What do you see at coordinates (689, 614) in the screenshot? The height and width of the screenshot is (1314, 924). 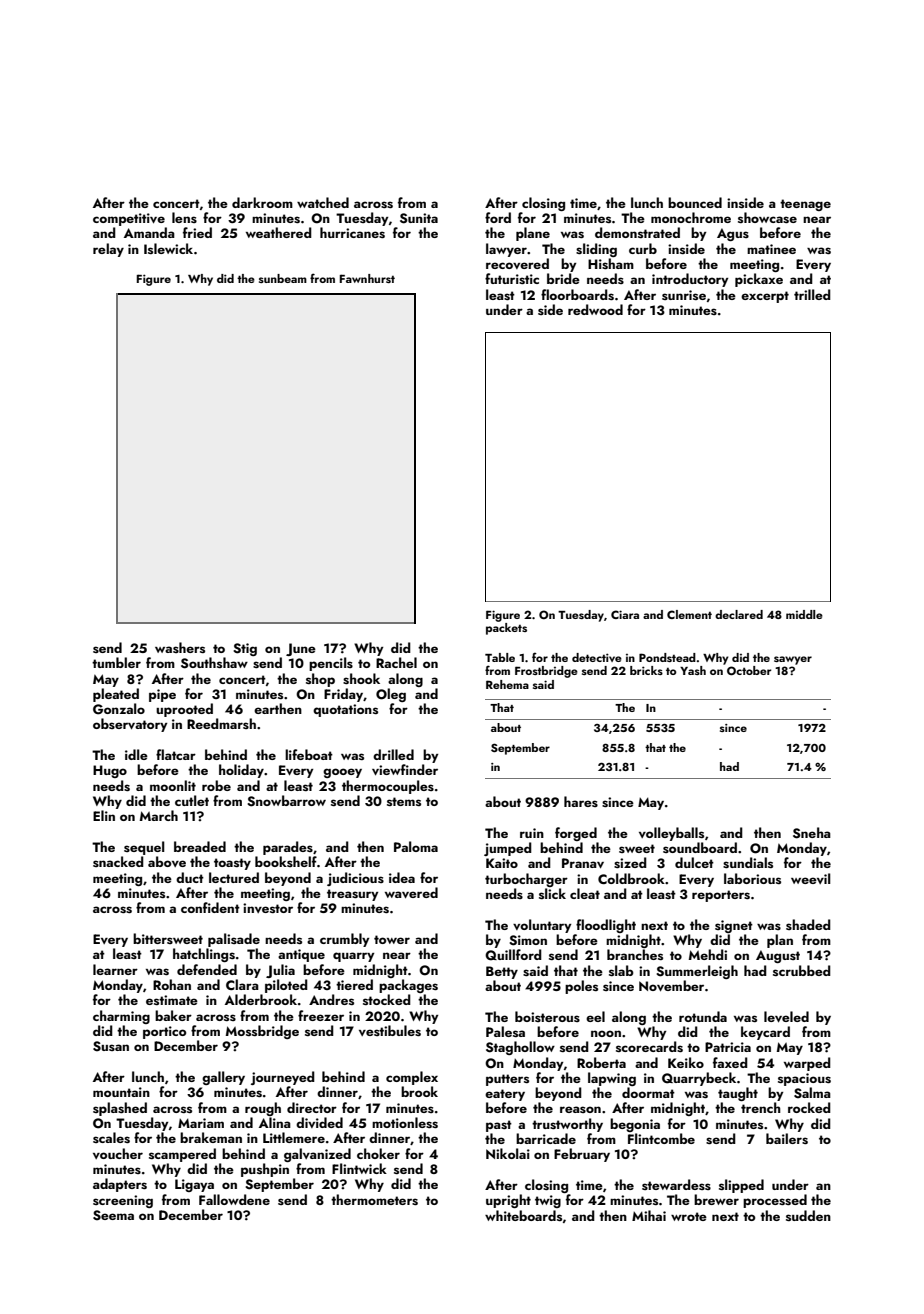 I see `Clement` at bounding box center [689, 614].
